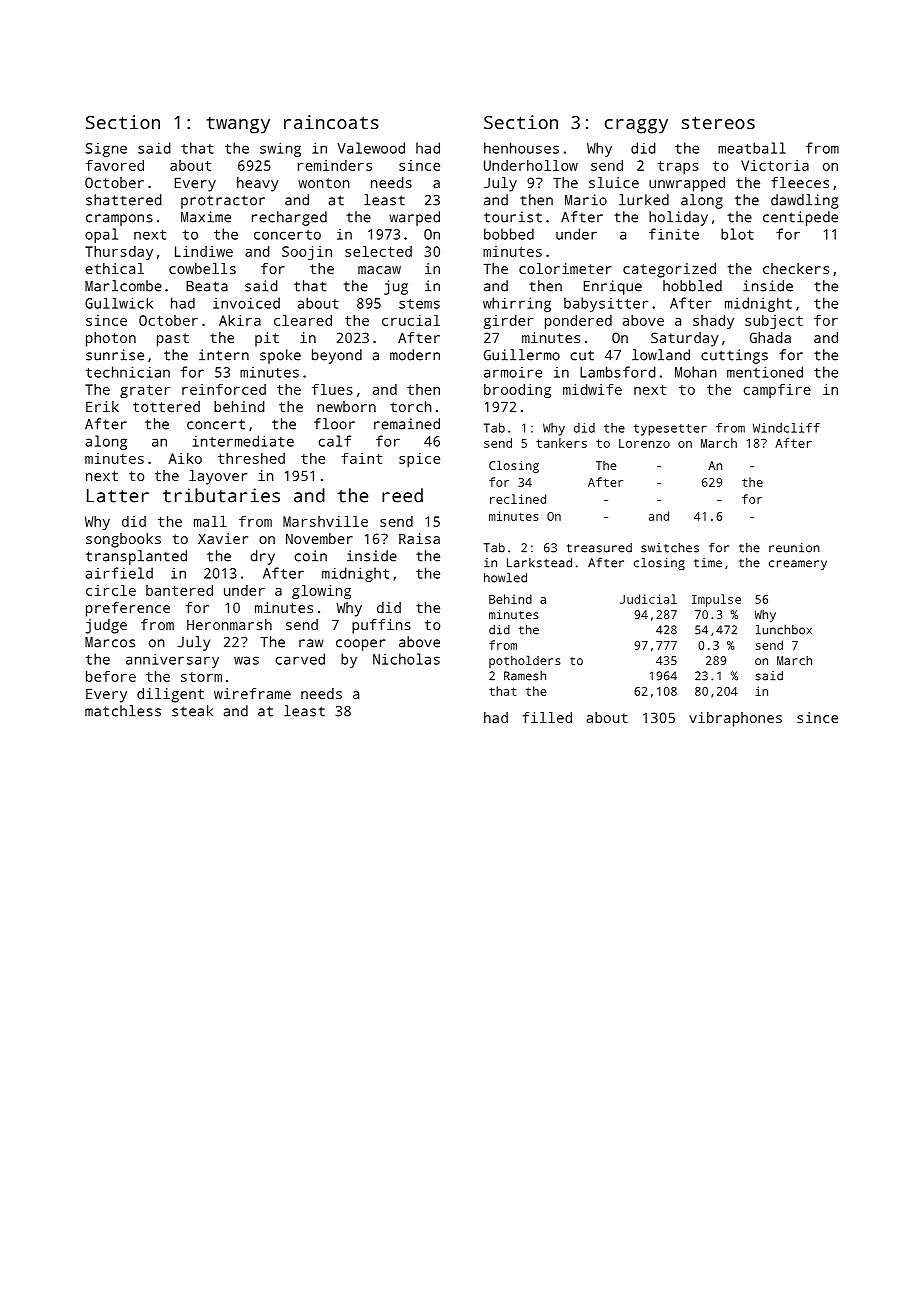  I want to click on steak, so click(192, 711).
